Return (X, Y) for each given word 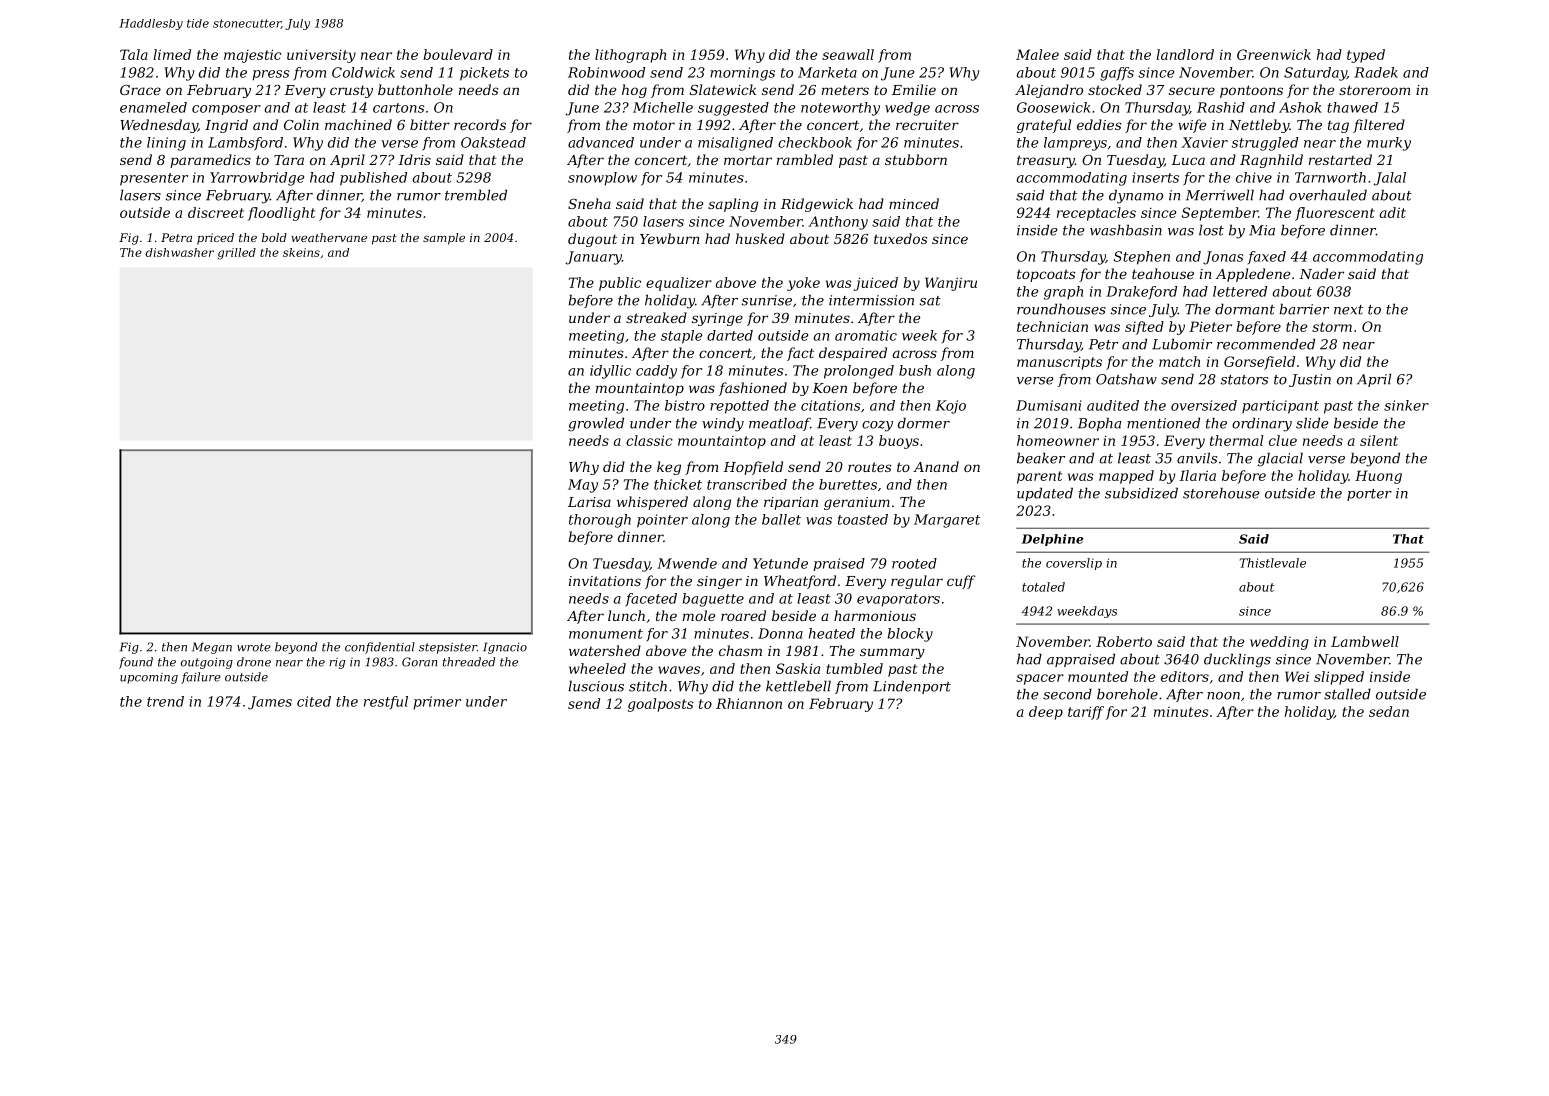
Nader (1321, 273)
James (270, 703)
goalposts (661, 705)
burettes (848, 484)
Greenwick (1274, 54)
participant (1280, 407)
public (620, 284)
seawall (848, 54)
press (271, 75)
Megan (212, 648)
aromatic (866, 335)
